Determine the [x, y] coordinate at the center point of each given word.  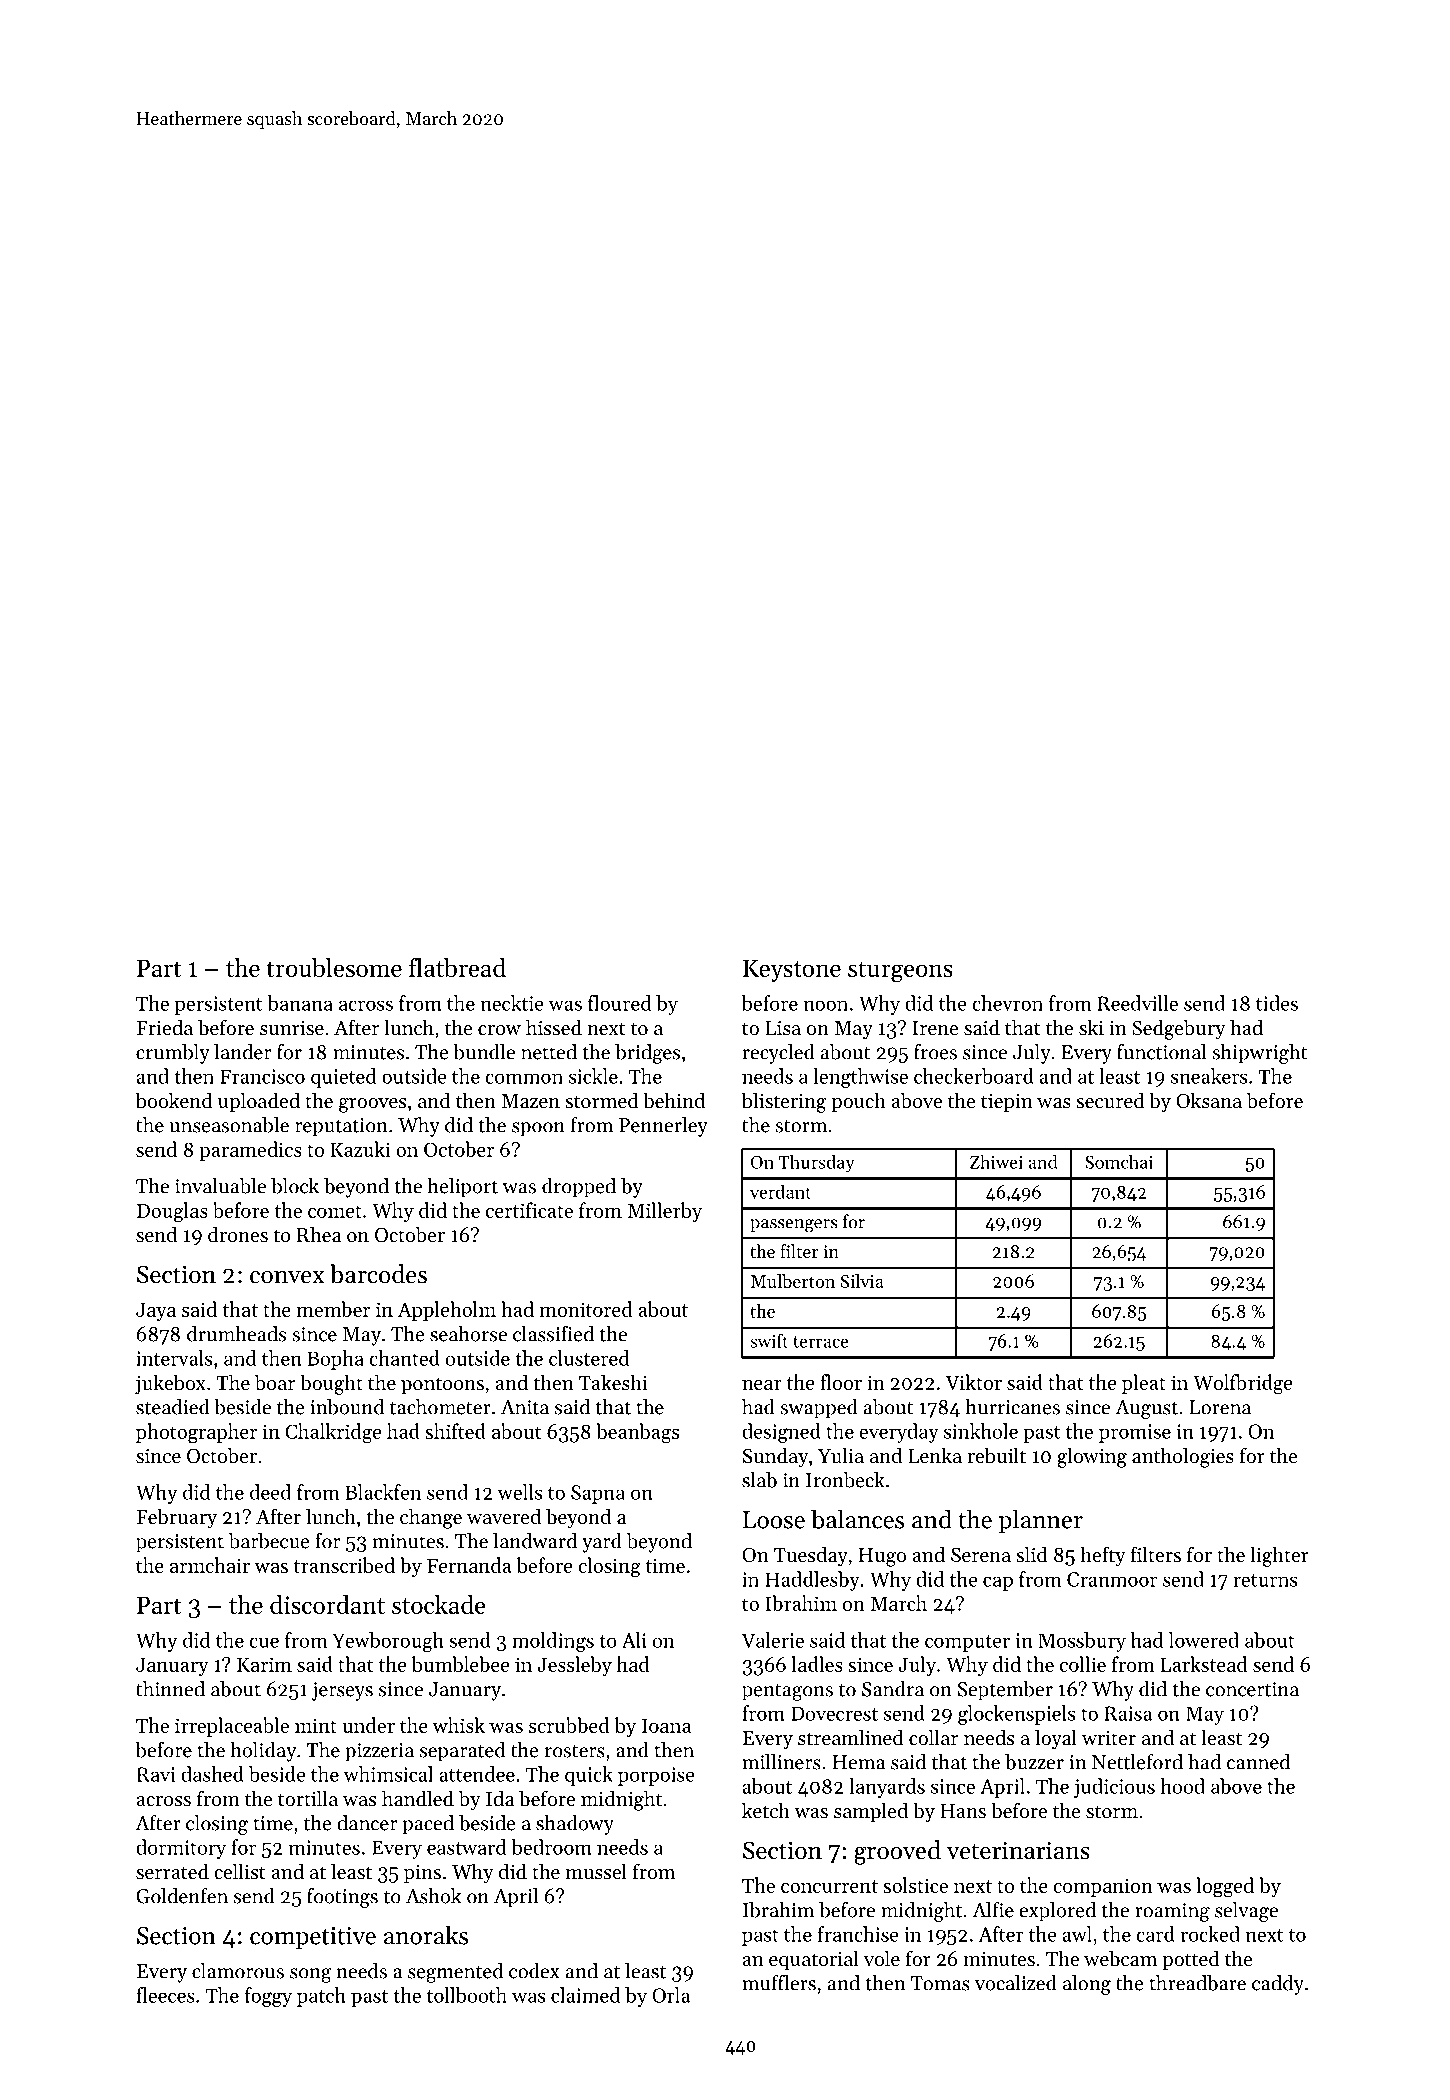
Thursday [817, 1164]
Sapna [598, 1494]
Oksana [1209, 1100]
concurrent [829, 1886]
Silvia [862, 1281]
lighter [1279, 1556]
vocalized [1016, 1983]
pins [422, 1874]
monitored [586, 1309]
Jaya [156, 1312]
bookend [174, 1100]
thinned [170, 1689]
